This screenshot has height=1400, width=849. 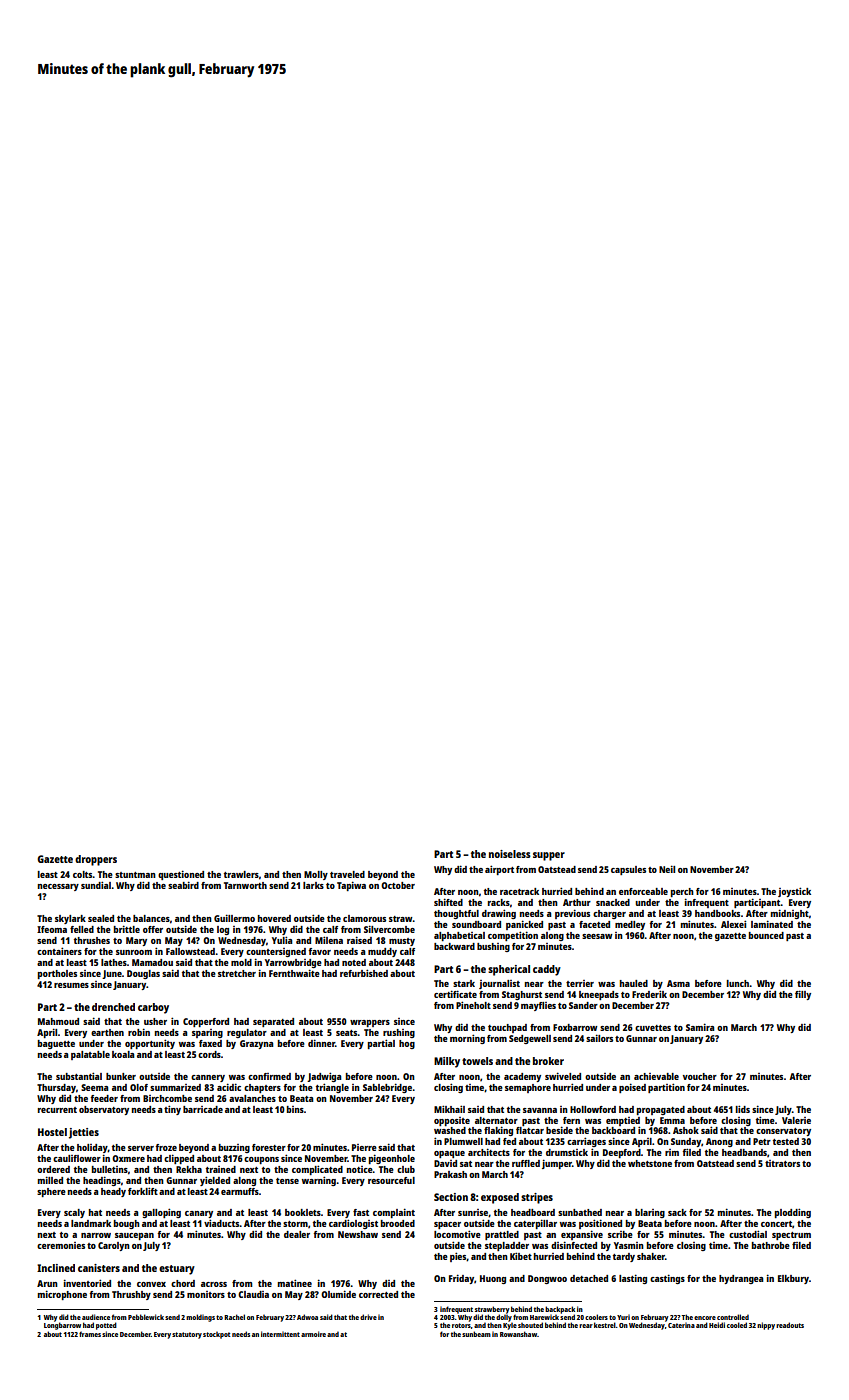 What do you see at coordinates (455, 994) in the screenshot?
I see `certificate` at bounding box center [455, 994].
